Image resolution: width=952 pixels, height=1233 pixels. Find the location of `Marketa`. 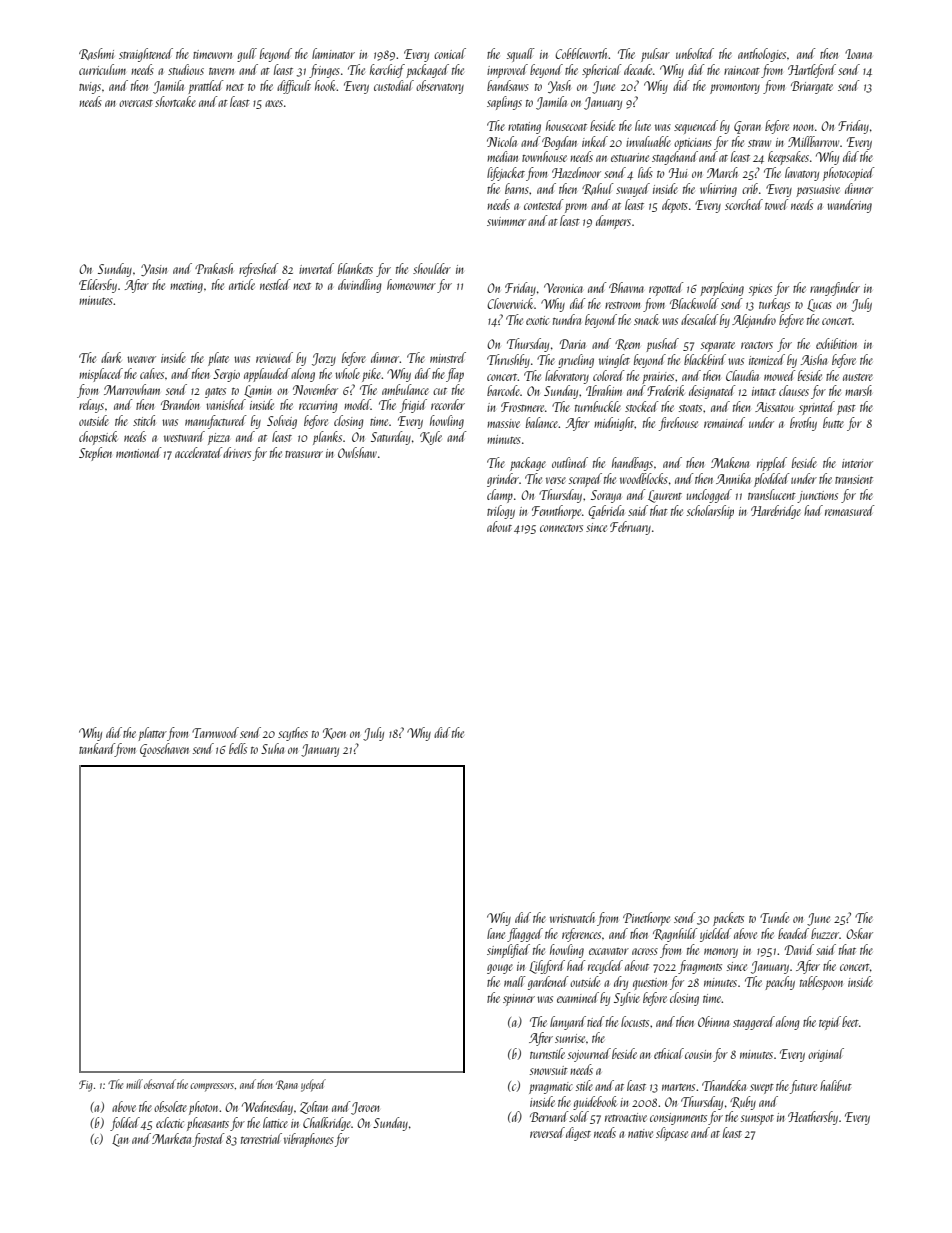

Marketa is located at coordinates (171, 1138).
